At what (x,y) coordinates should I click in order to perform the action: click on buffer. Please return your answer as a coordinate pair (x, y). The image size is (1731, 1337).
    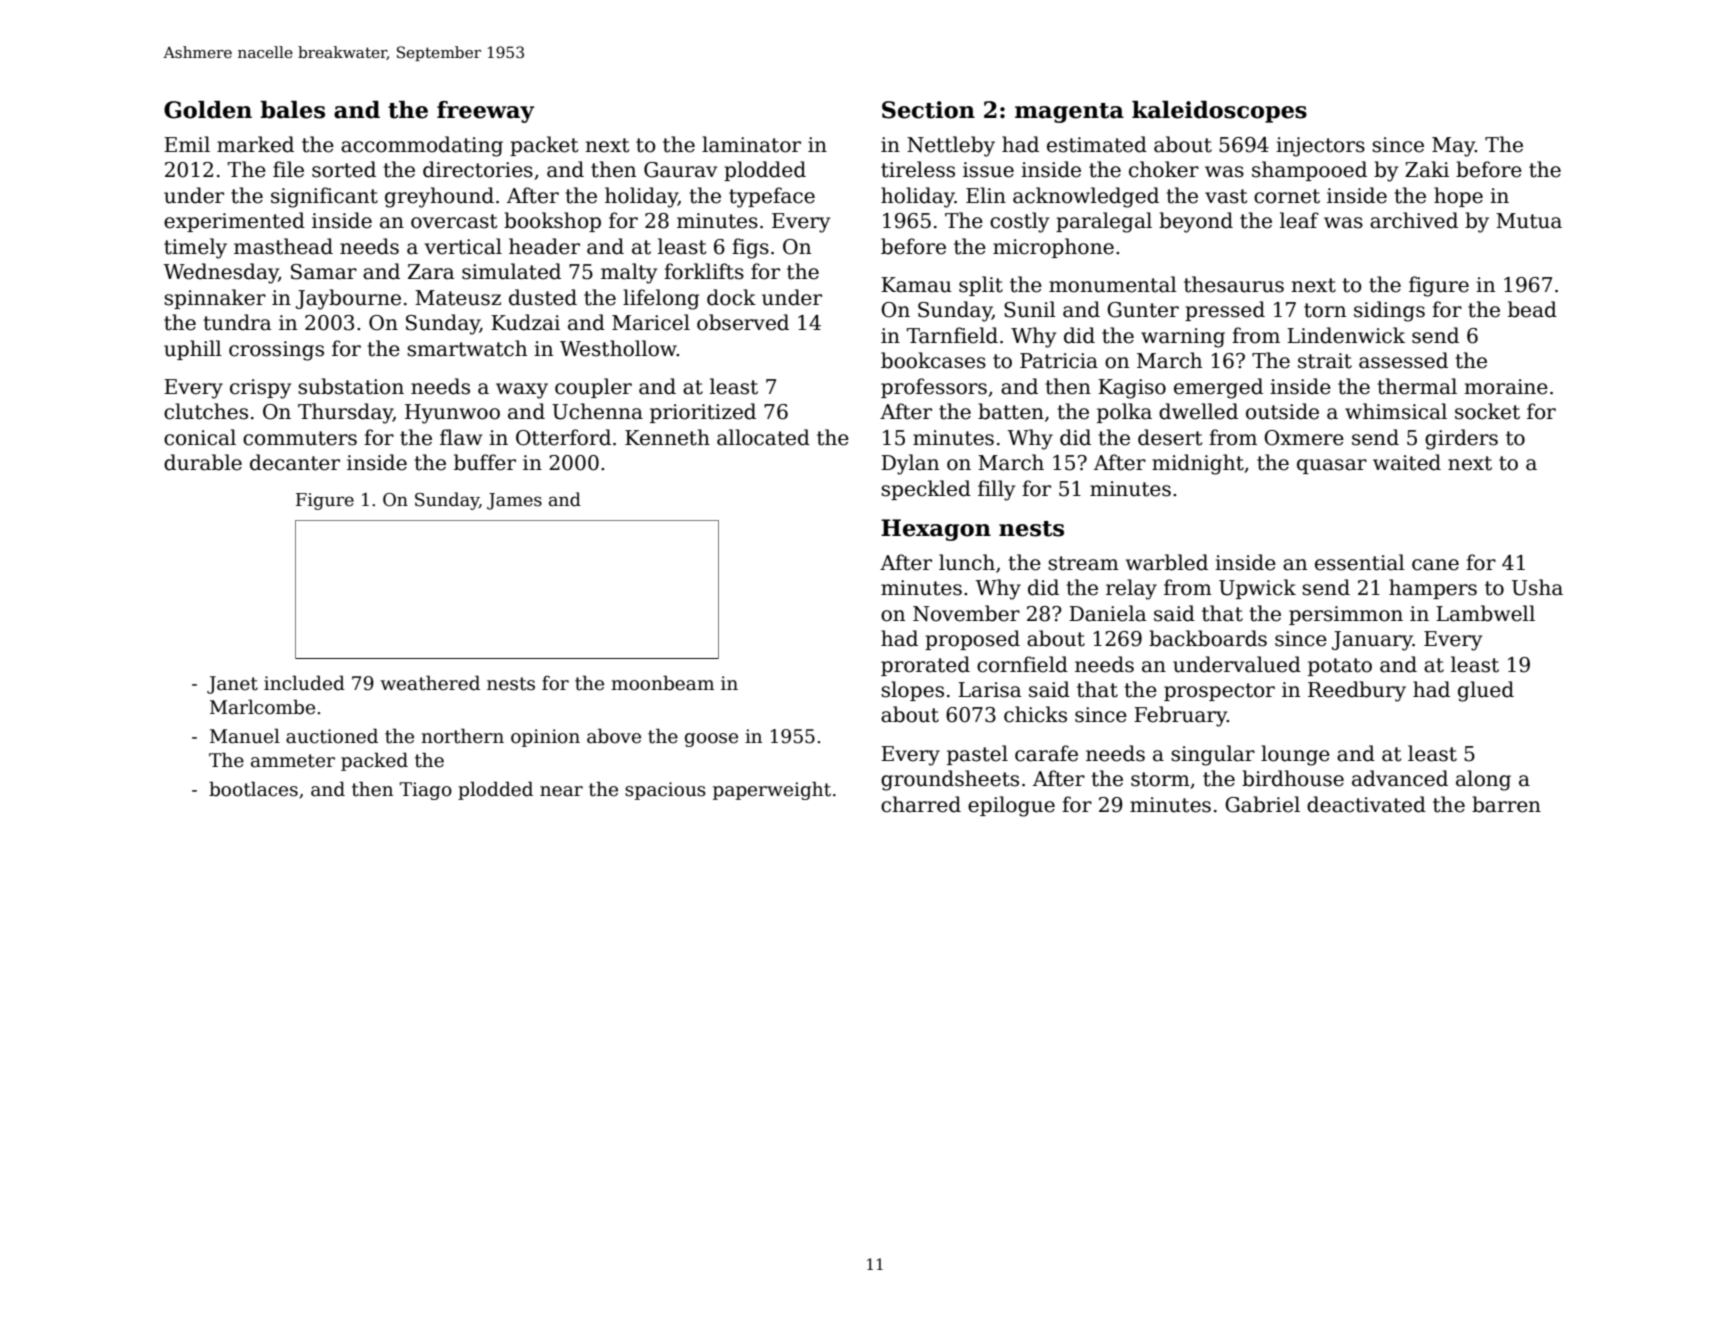
    Looking at the image, I should click on (485, 462).
